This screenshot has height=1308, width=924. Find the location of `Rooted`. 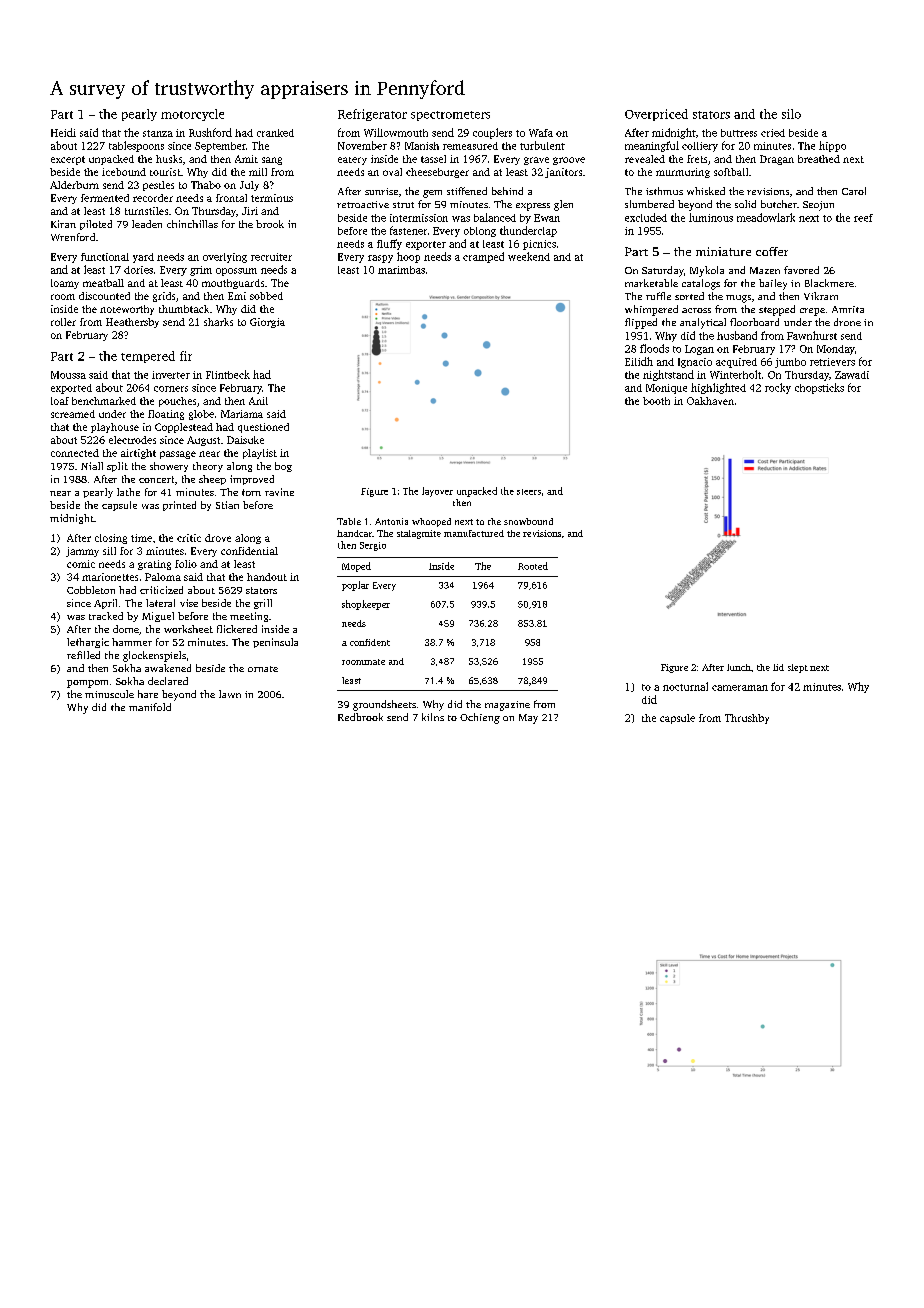

Rooted is located at coordinates (533, 566).
